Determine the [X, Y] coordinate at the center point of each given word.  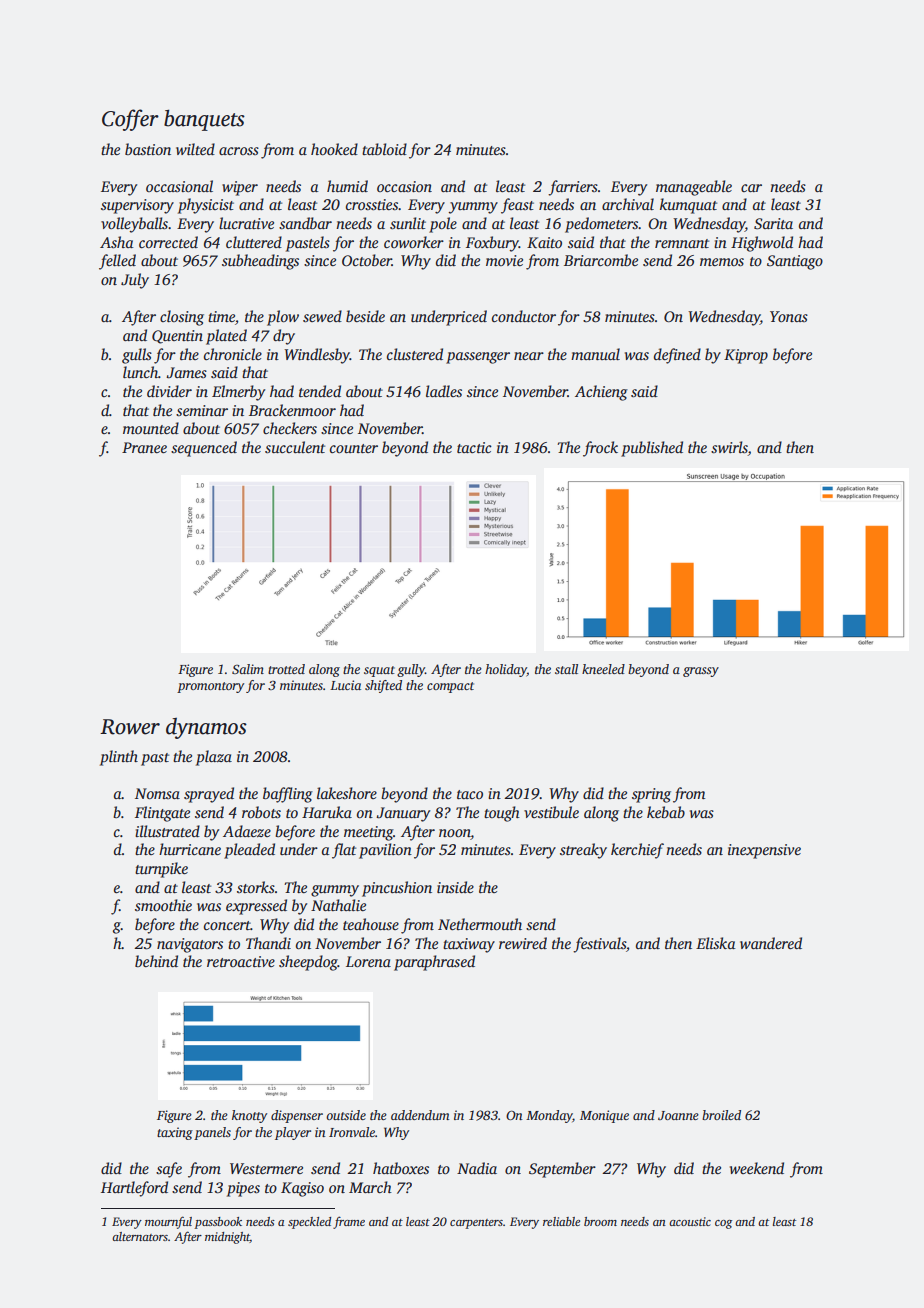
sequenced [204, 449]
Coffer [130, 120]
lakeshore [347, 793]
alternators [140, 1236]
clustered [415, 354]
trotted [286, 669]
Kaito [544, 242]
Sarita [773, 224]
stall [566, 669]
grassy [701, 672]
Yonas [789, 316]
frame [349, 1222]
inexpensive [764, 851]
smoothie [163, 905]
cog [723, 1224]
